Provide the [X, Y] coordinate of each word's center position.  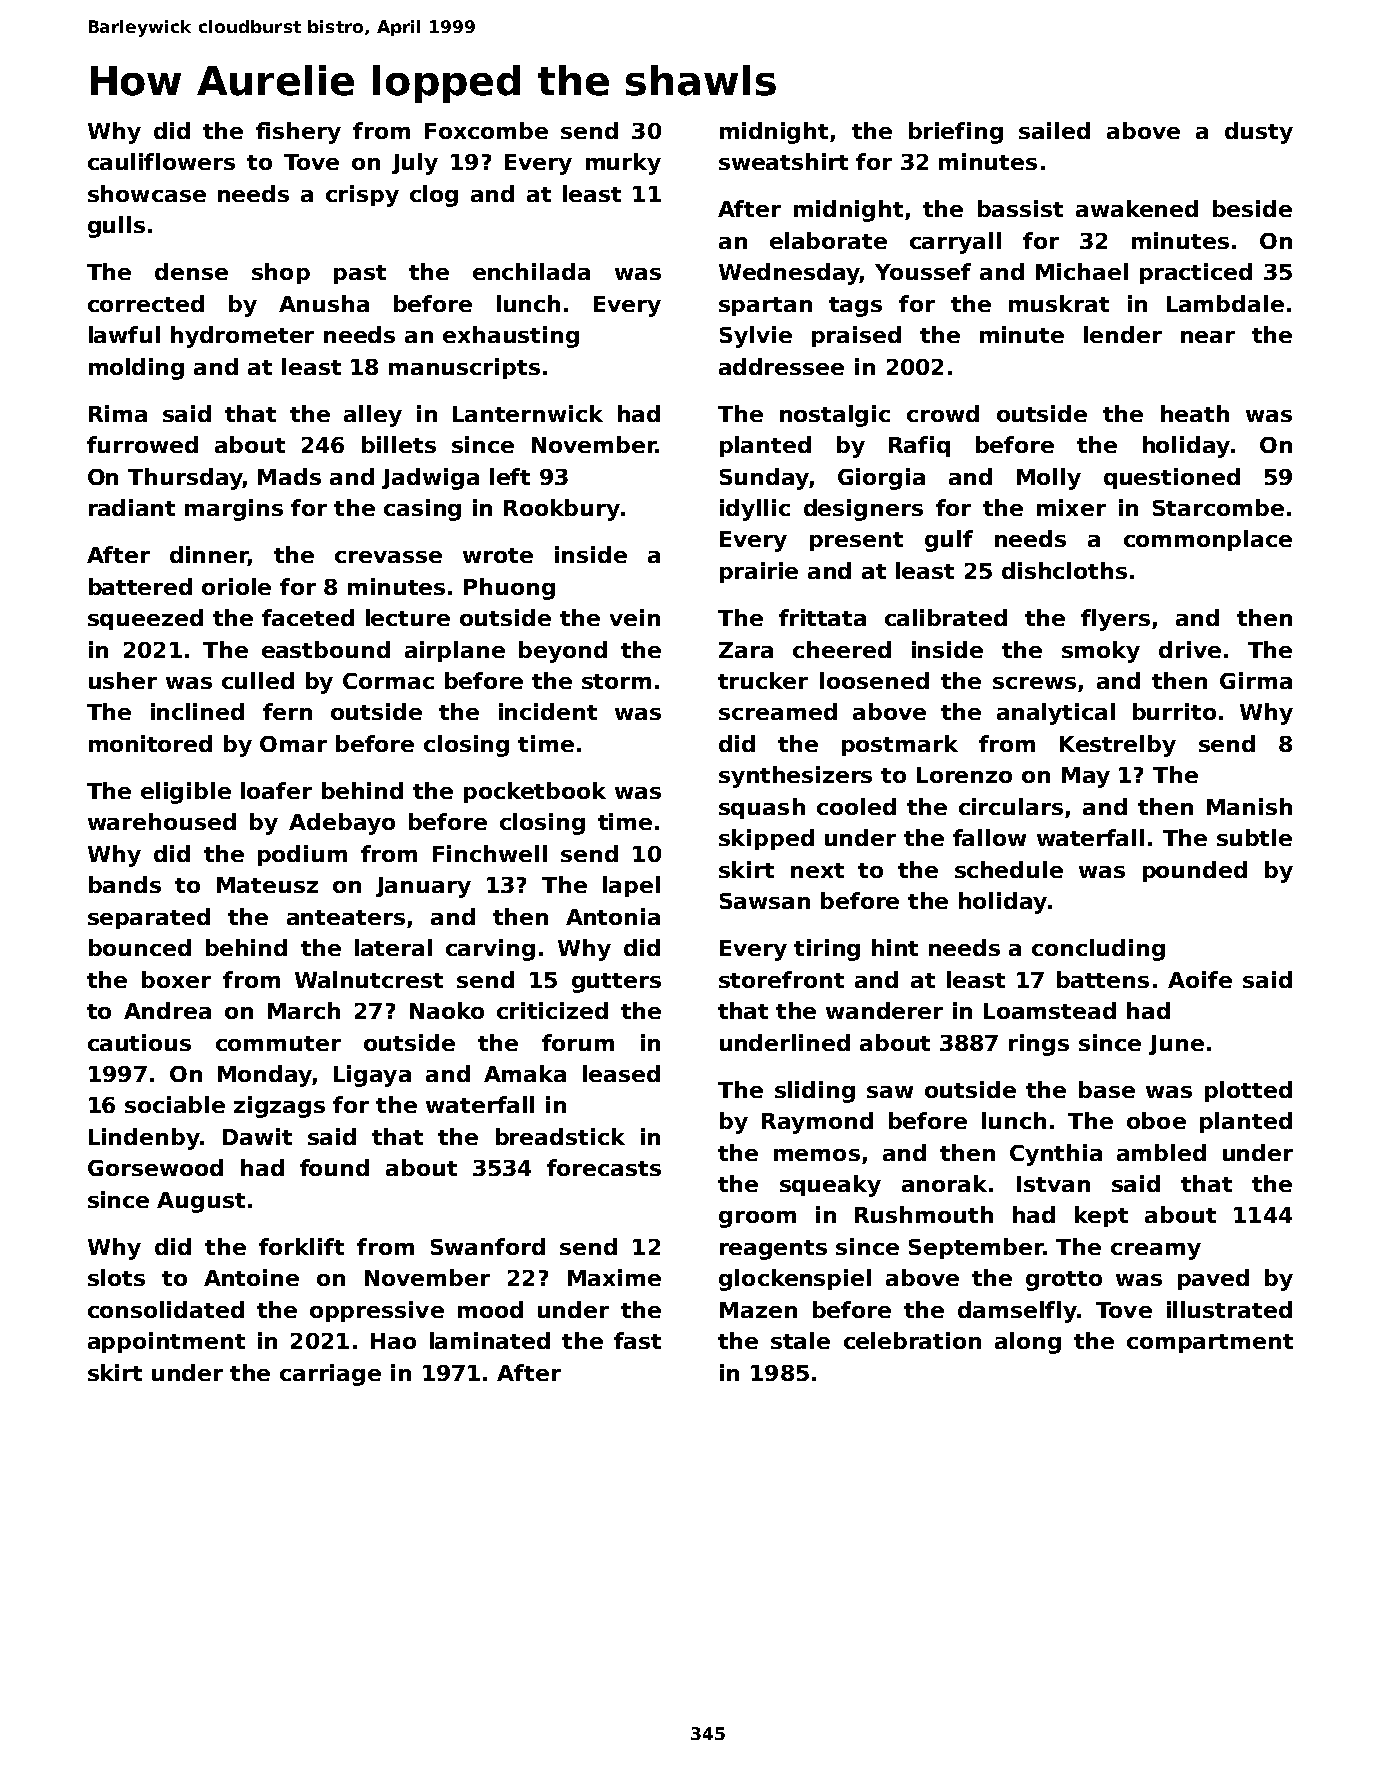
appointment [166, 1342]
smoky [1101, 652]
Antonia [613, 916]
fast [637, 1340]
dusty [1259, 133]
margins [234, 510]
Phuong [509, 589]
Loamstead [1050, 1010]
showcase [147, 193]
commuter [278, 1043]
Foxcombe [486, 130]
